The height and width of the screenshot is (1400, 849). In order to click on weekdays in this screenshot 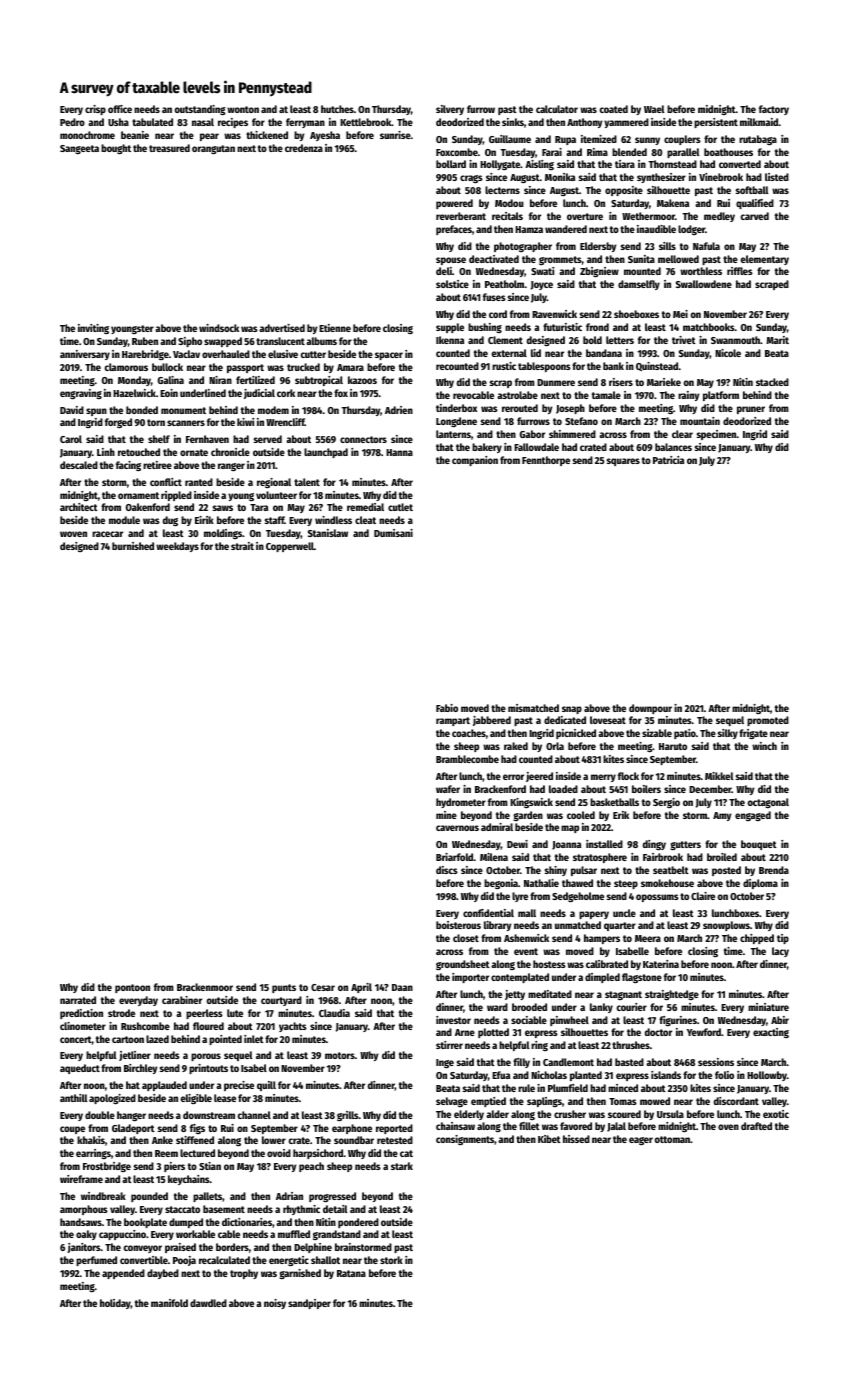, I will do `click(177, 547)`.
